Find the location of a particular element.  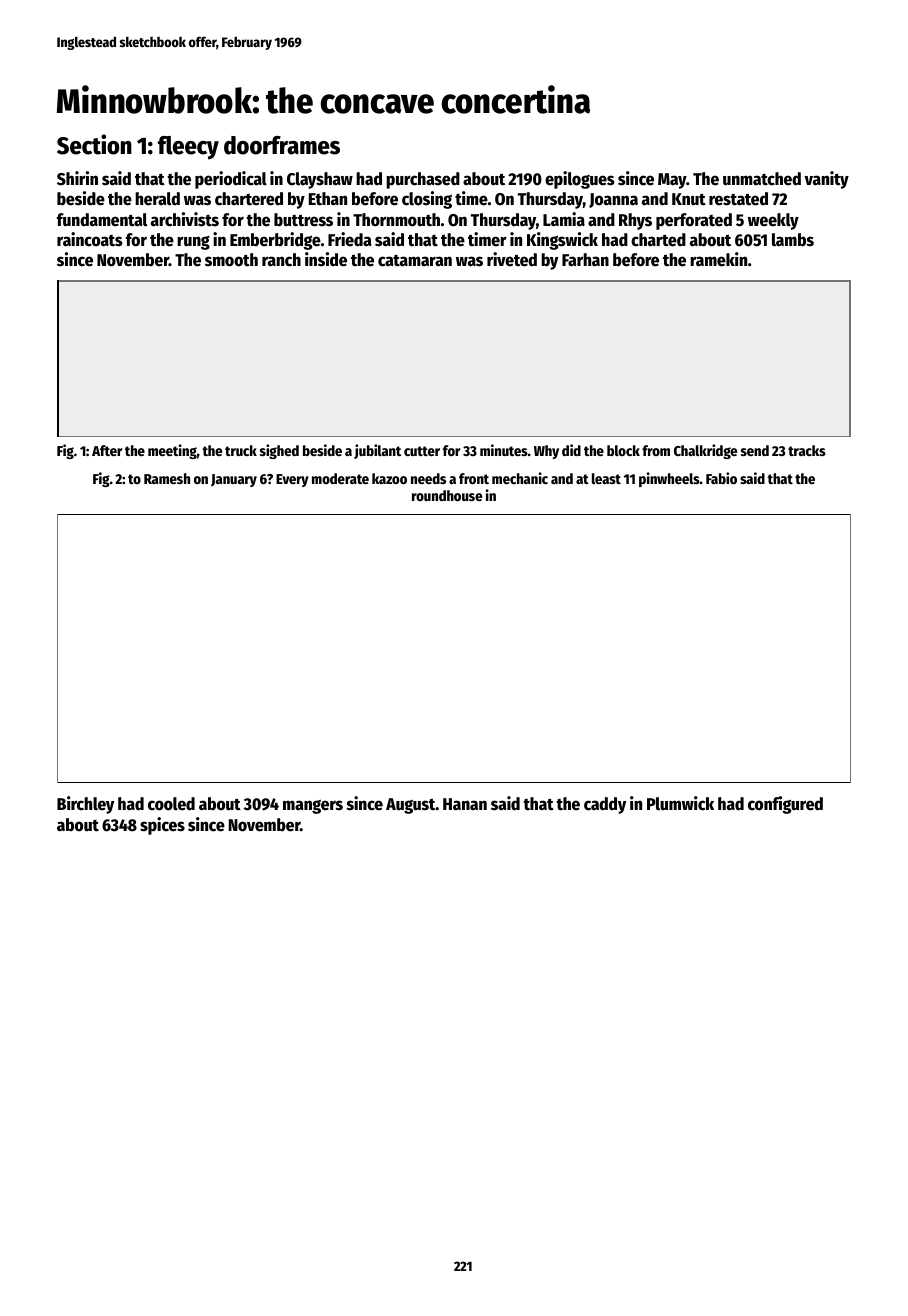

January is located at coordinates (234, 480).
